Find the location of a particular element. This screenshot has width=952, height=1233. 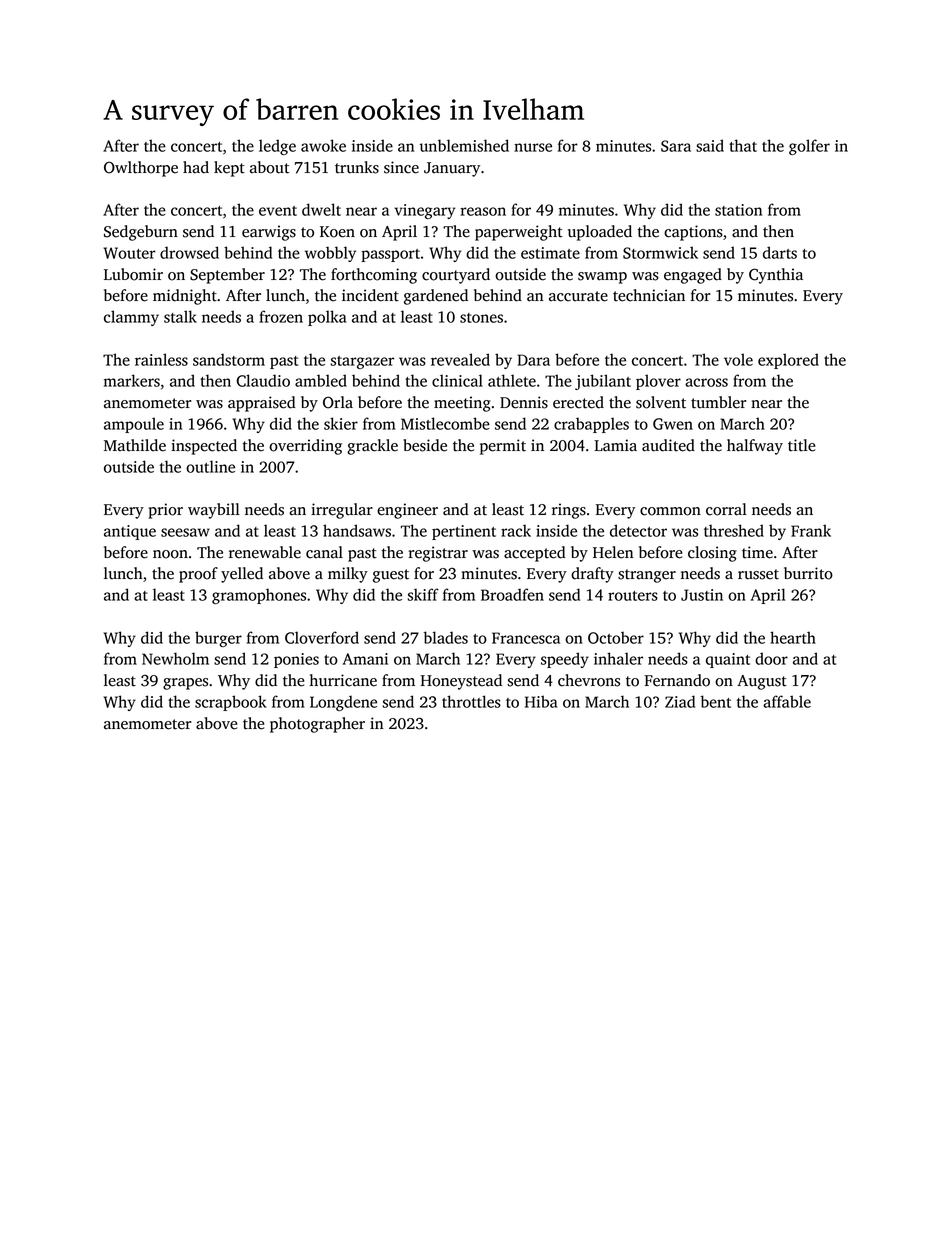

Justin is located at coordinates (702, 595).
